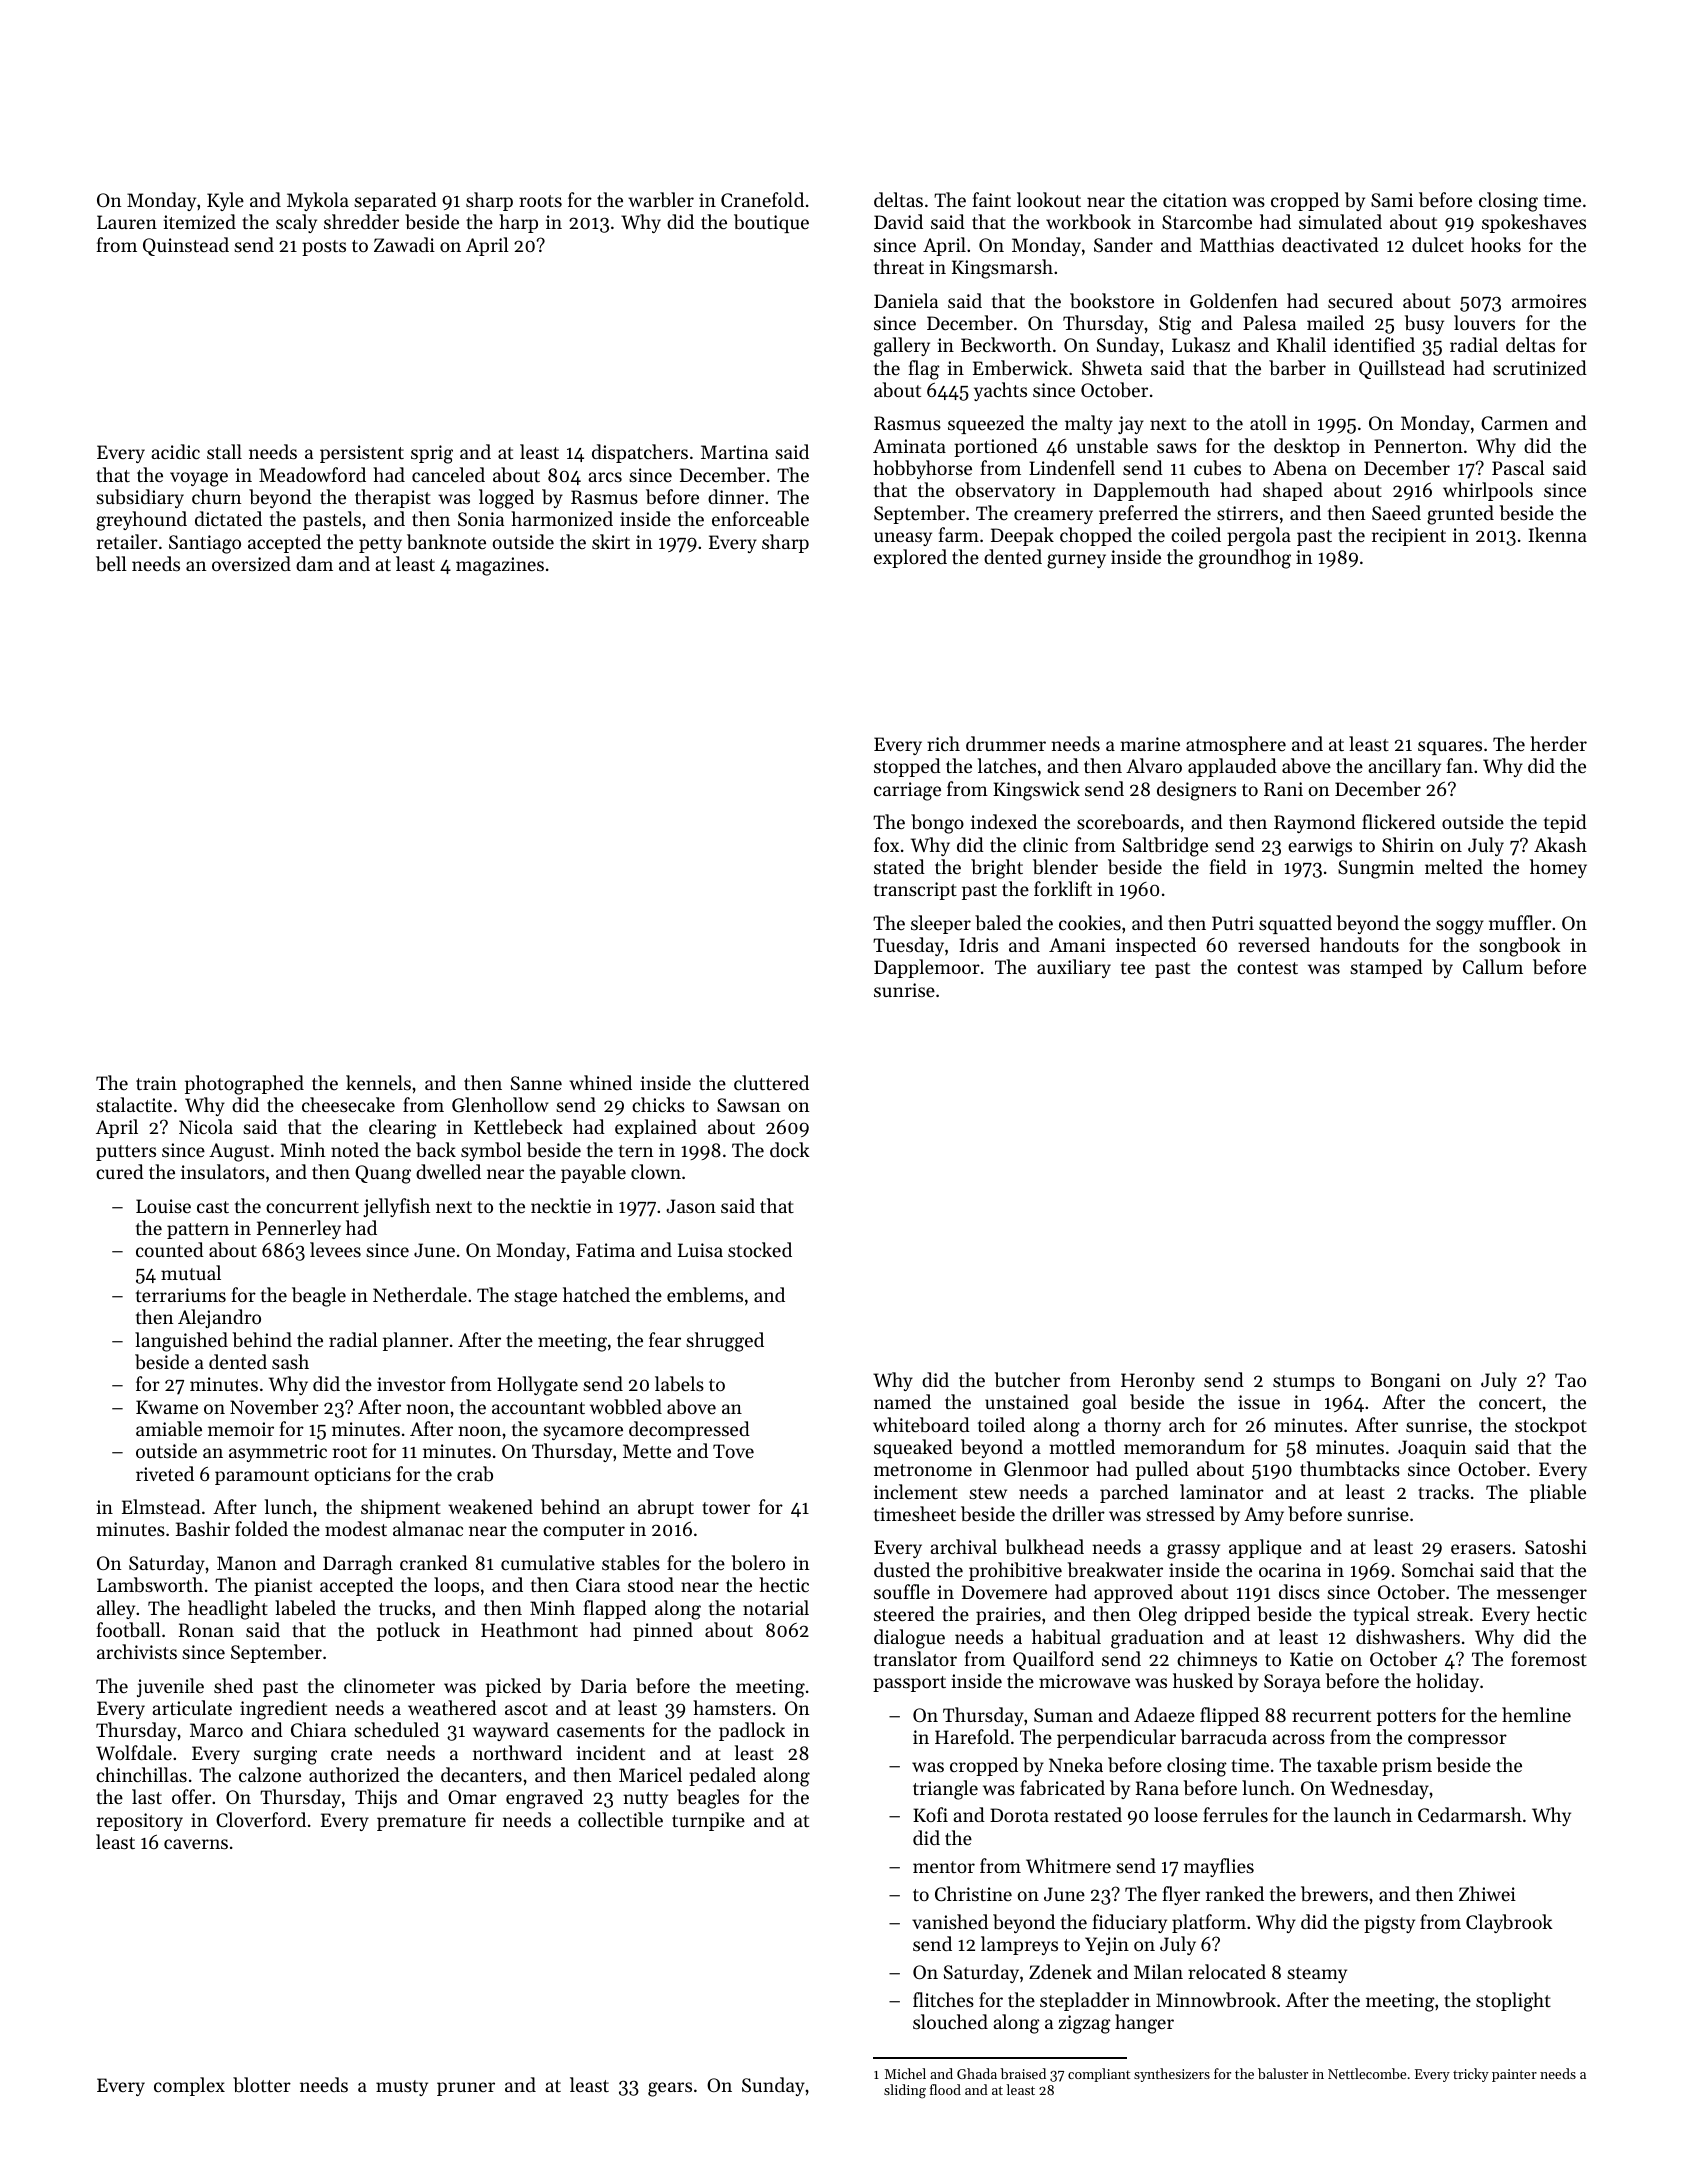  Describe the element at coordinates (708, 1821) in the screenshot. I see `turnpike` at that location.
